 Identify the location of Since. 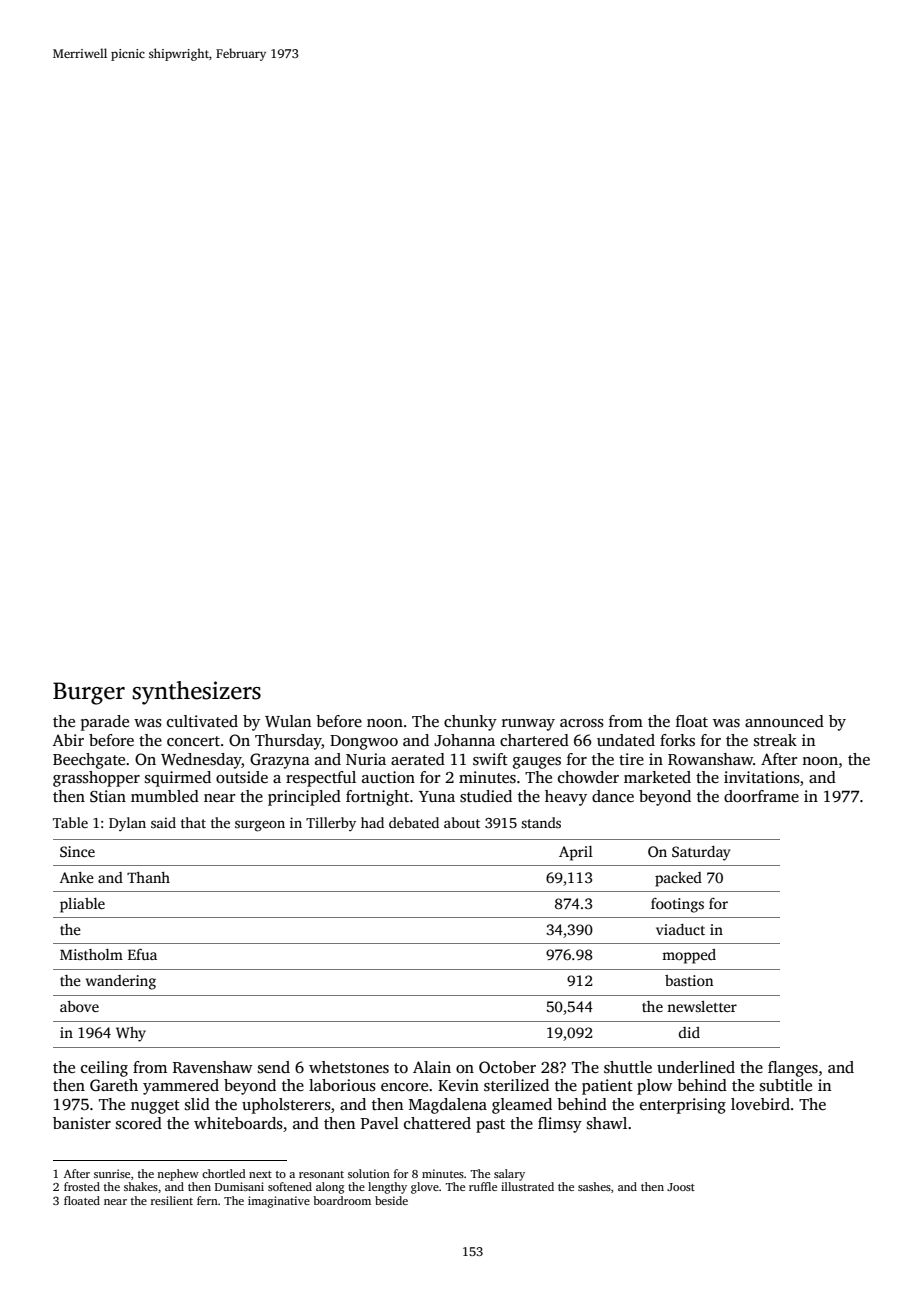
(77, 851).
